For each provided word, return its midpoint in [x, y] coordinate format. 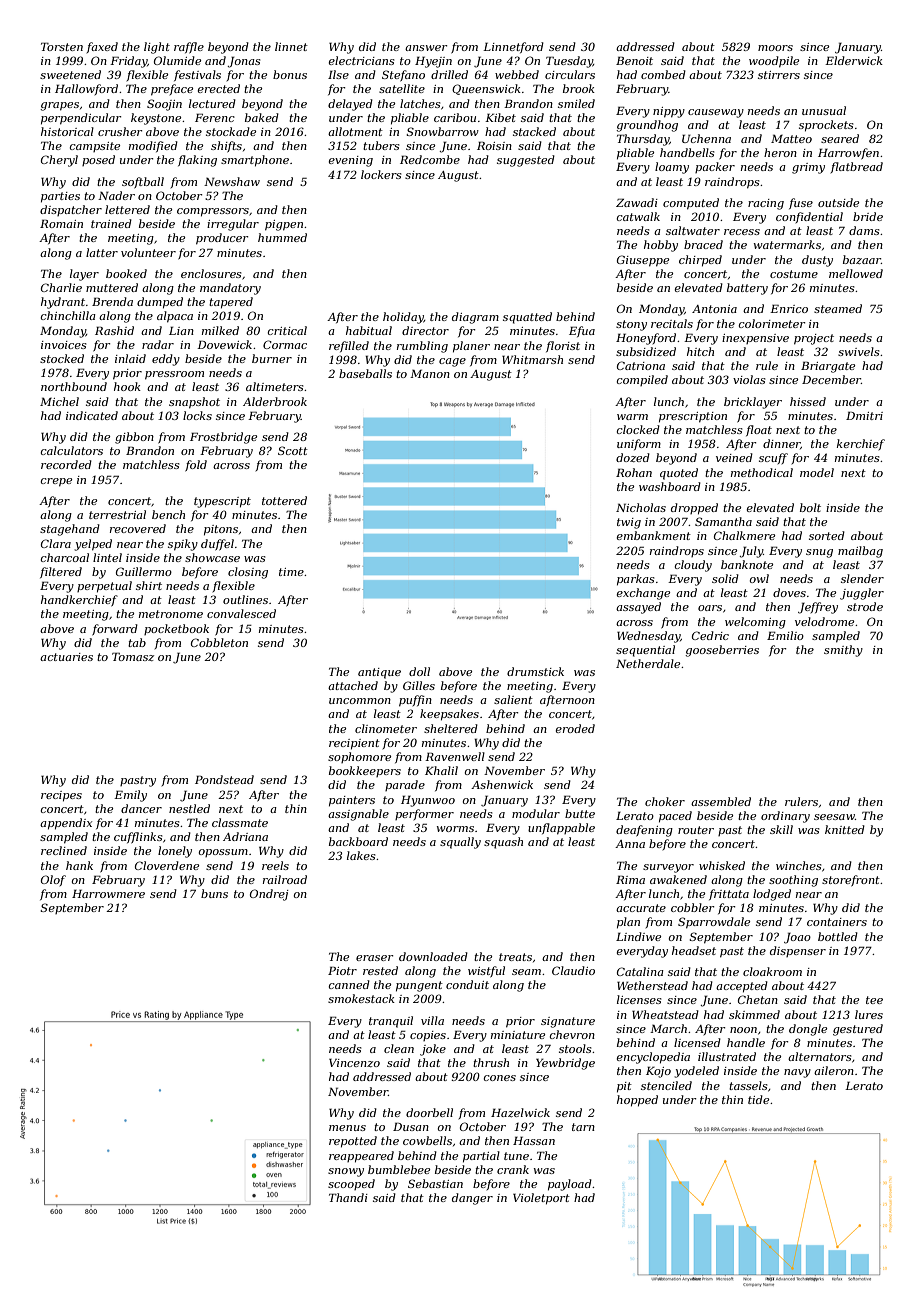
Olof [53, 880]
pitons [221, 530]
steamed [838, 308]
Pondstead [224, 779]
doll [419, 671]
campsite [95, 147]
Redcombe [430, 159]
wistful [486, 972]
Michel [59, 401]
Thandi [348, 1197]
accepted [742, 987]
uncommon [360, 701]
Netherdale [648, 663]
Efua [582, 331]
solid [725, 578]
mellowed [856, 273]
